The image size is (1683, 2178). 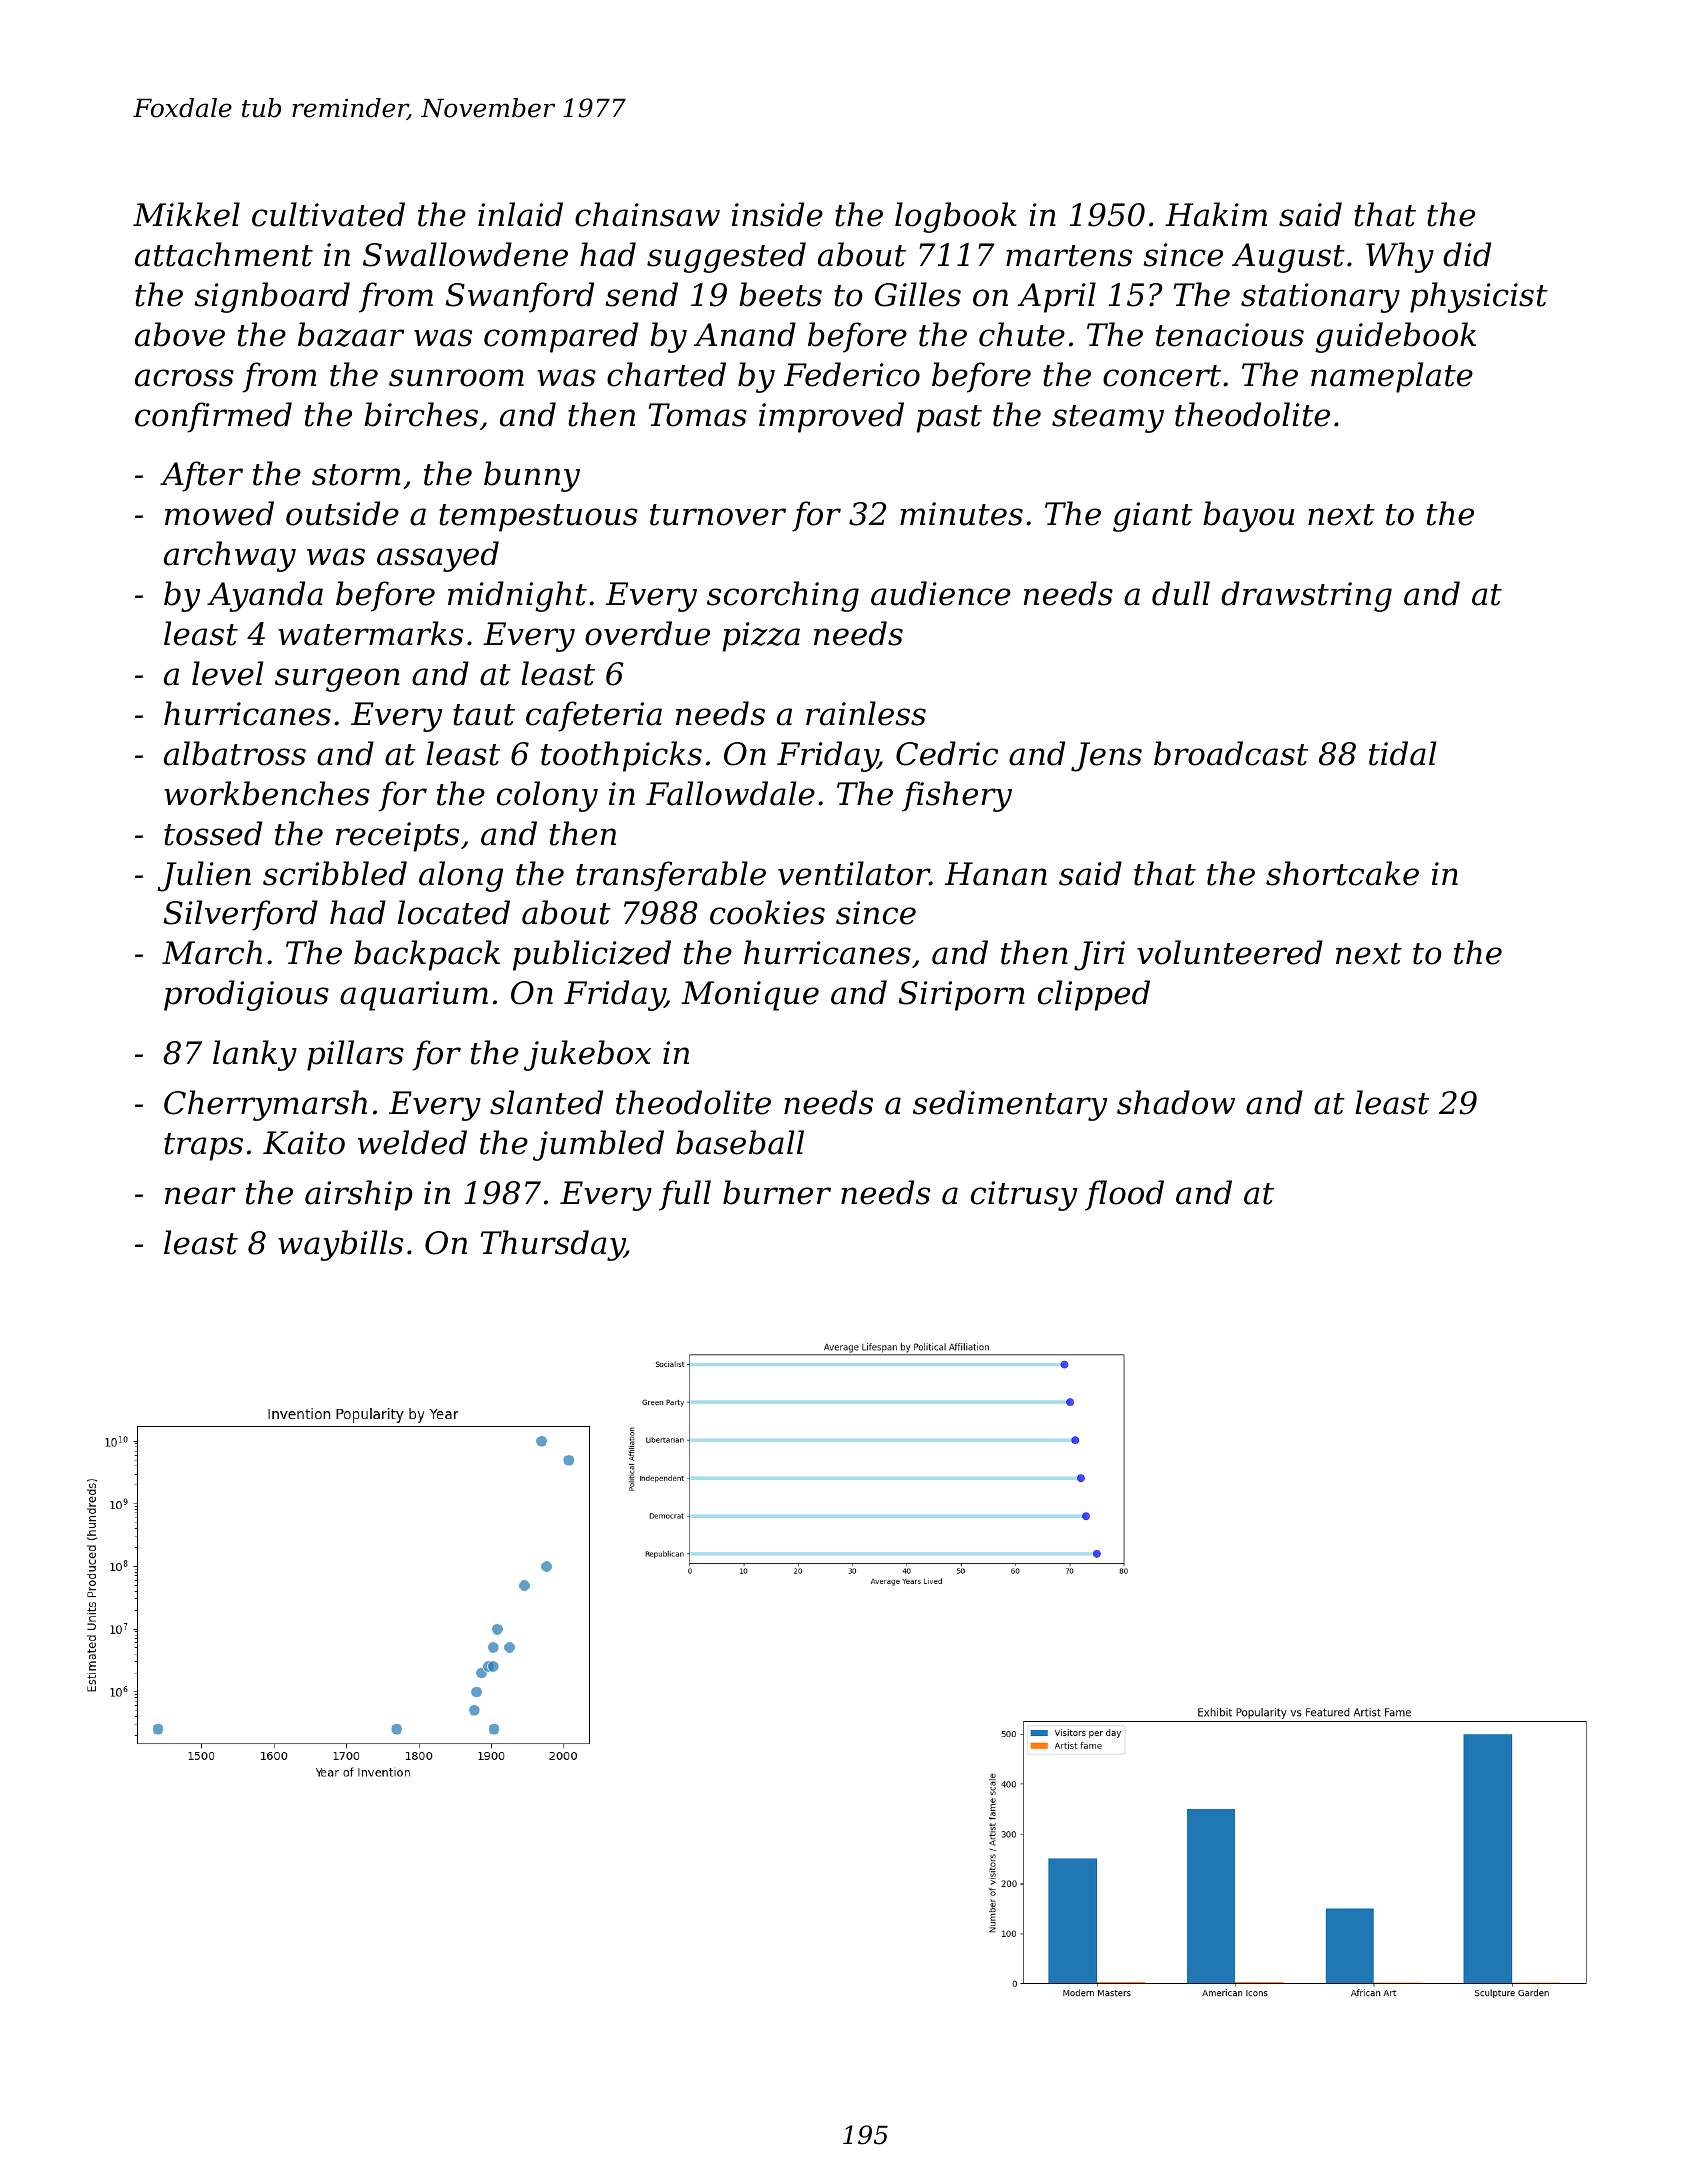 What do you see at coordinates (538, 518) in the screenshot?
I see `tempestuous` at bounding box center [538, 518].
